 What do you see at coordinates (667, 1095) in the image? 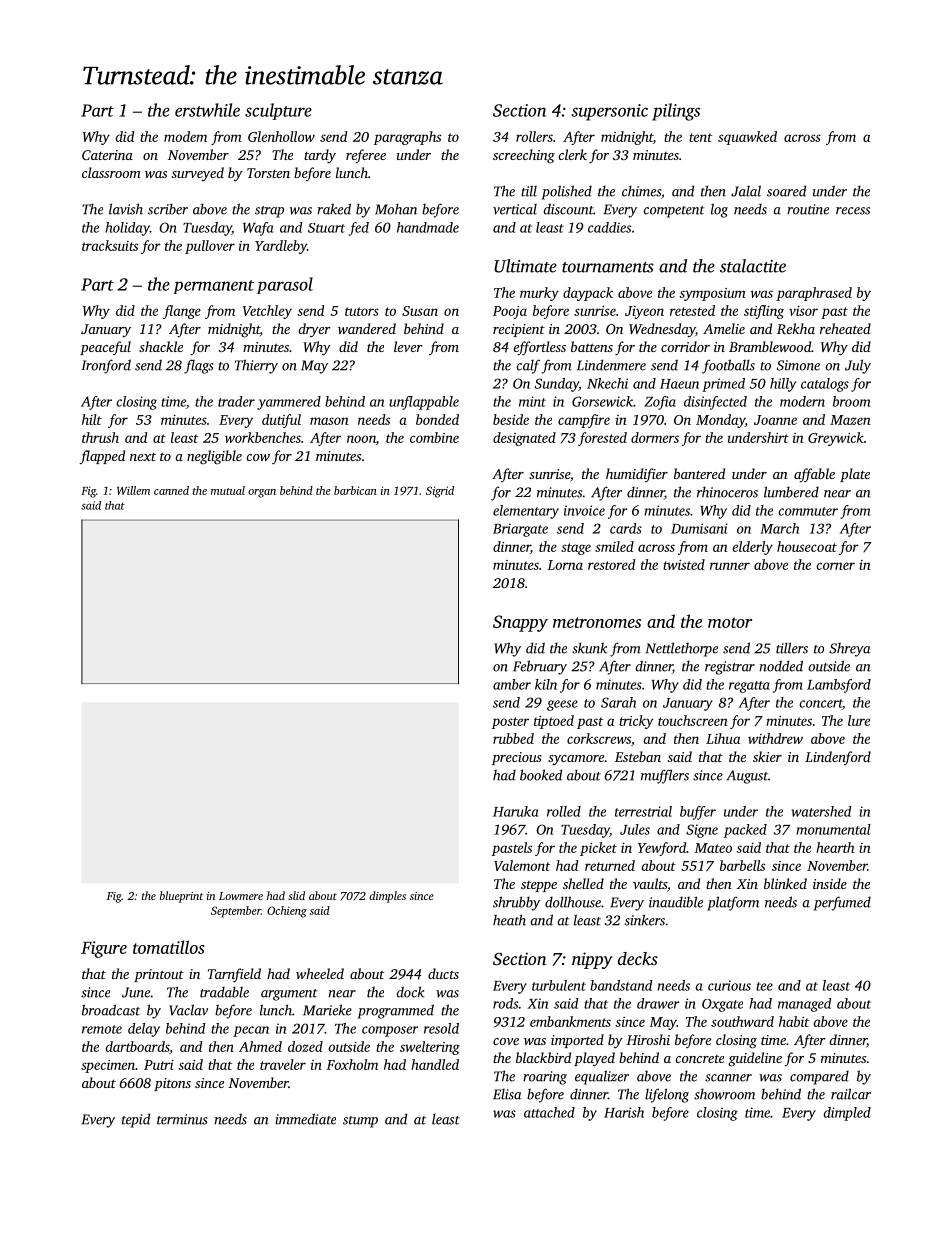
I see `lifelong` at bounding box center [667, 1095].
